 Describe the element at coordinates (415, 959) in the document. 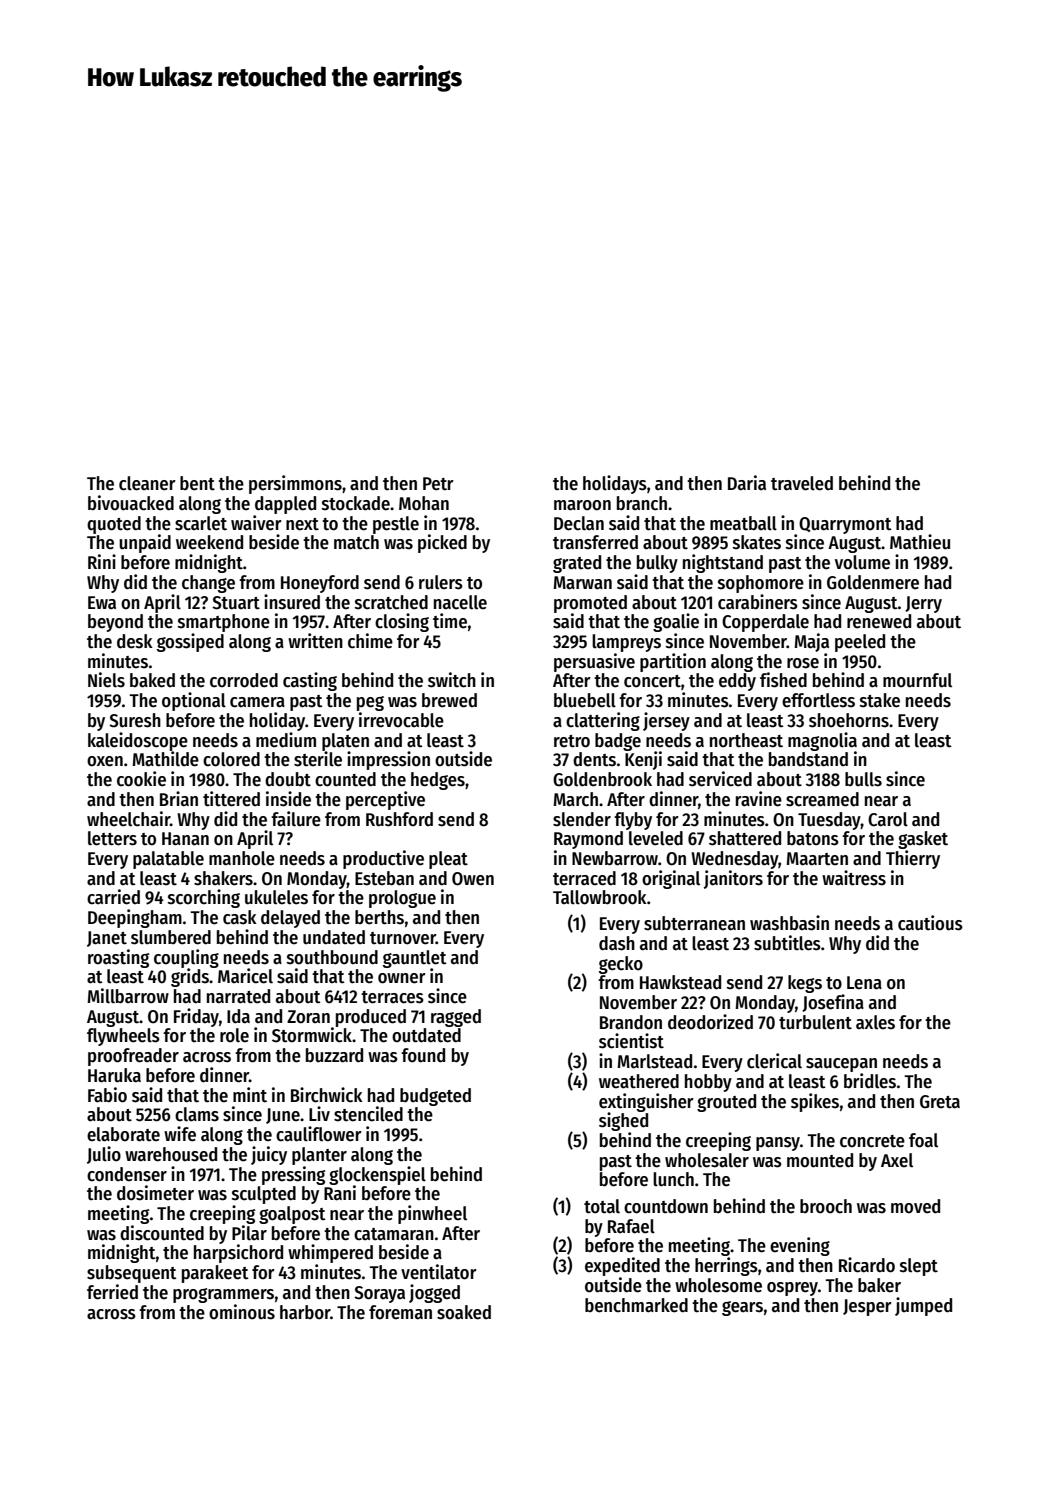

I see `gauntlet` at that location.
